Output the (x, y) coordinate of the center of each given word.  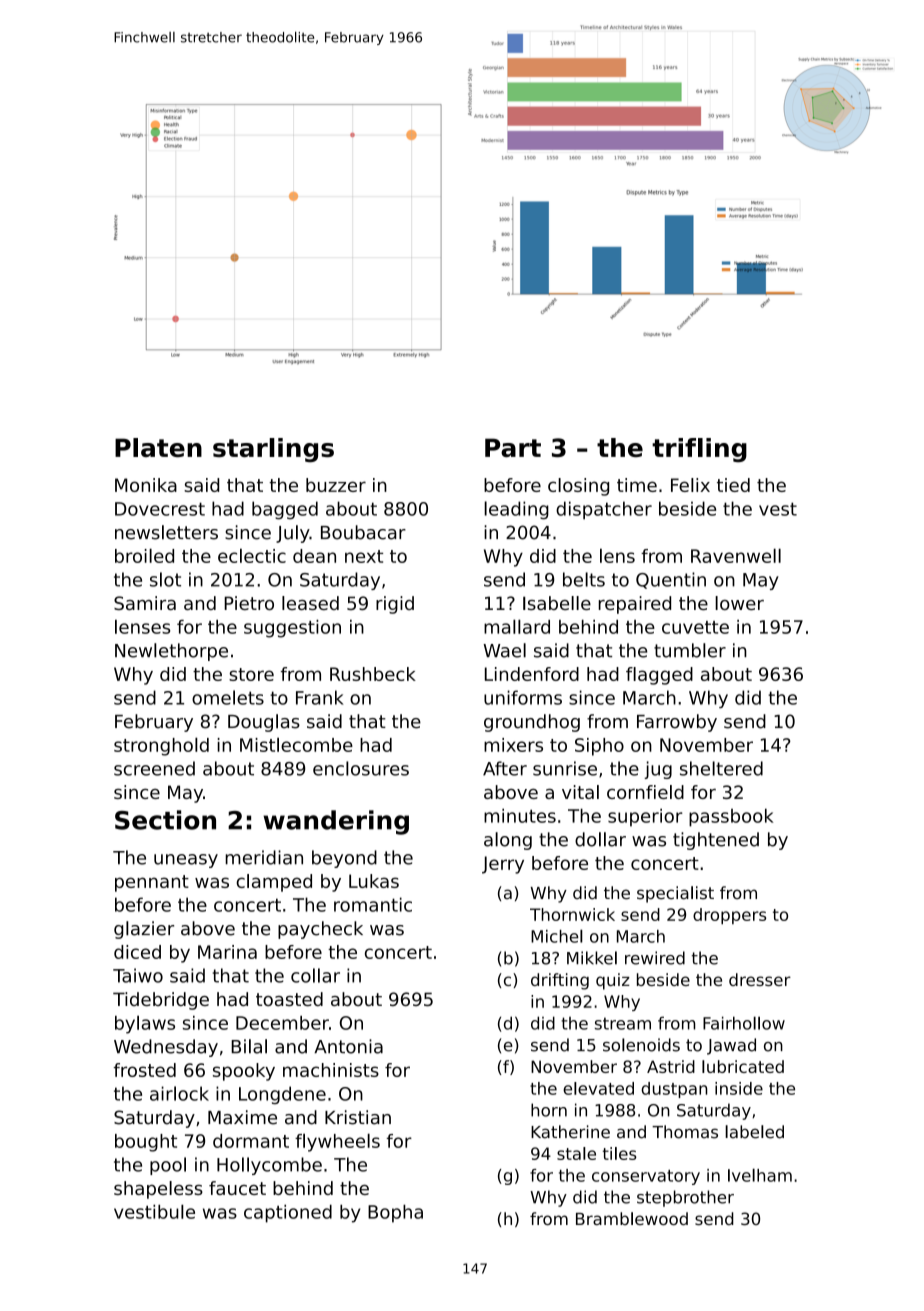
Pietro (249, 603)
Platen (158, 447)
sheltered (721, 768)
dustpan (674, 1090)
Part (513, 447)
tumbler (690, 650)
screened (154, 768)
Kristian (358, 1117)
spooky (244, 1072)
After (505, 768)
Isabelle (557, 603)
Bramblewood (632, 1218)
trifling (699, 450)
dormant (251, 1141)
